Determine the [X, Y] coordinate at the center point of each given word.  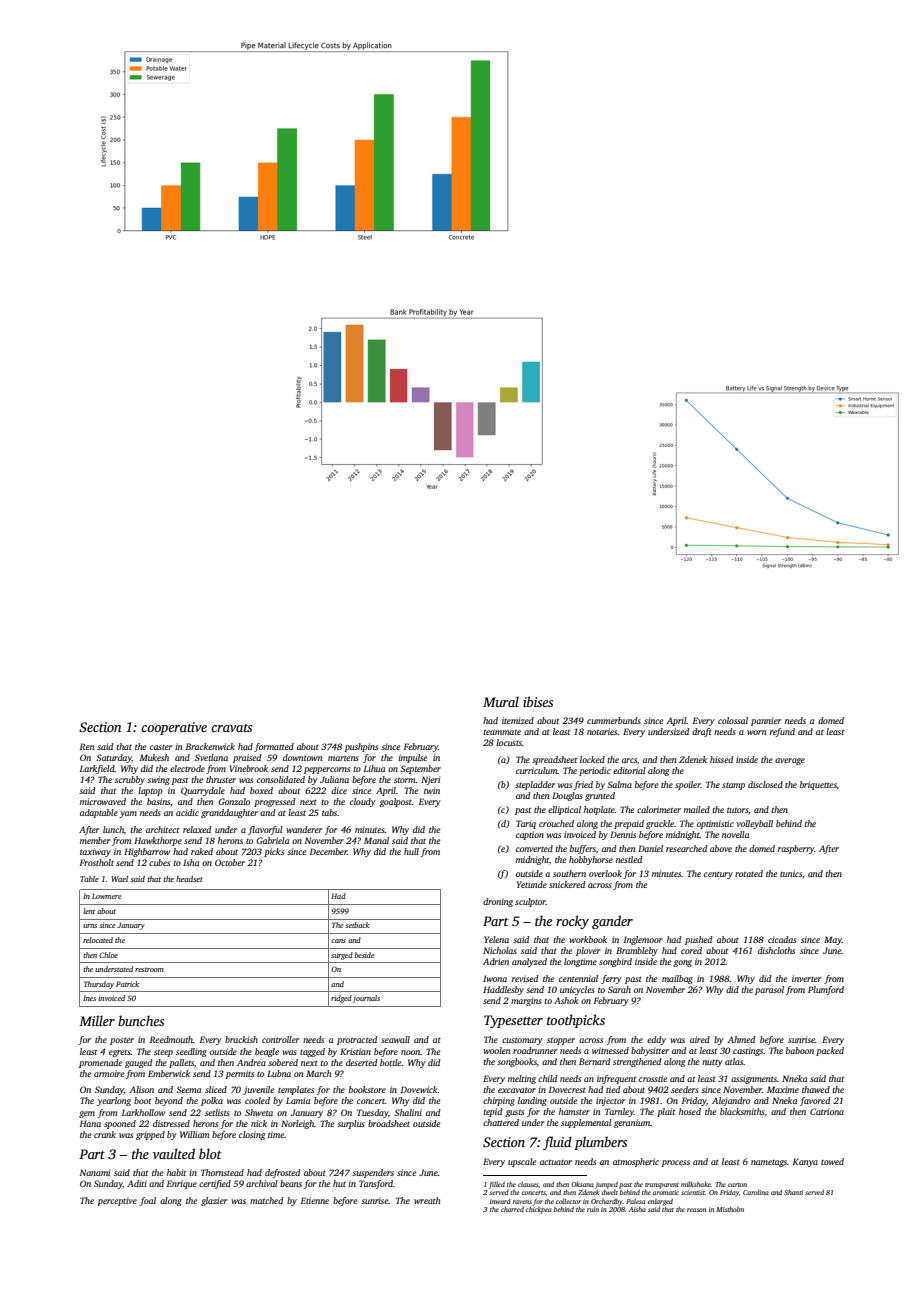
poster [122, 1041]
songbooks [517, 1062]
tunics [791, 873]
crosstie [653, 1078]
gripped [150, 1135]
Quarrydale [203, 791]
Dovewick [419, 1089]
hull [411, 851]
